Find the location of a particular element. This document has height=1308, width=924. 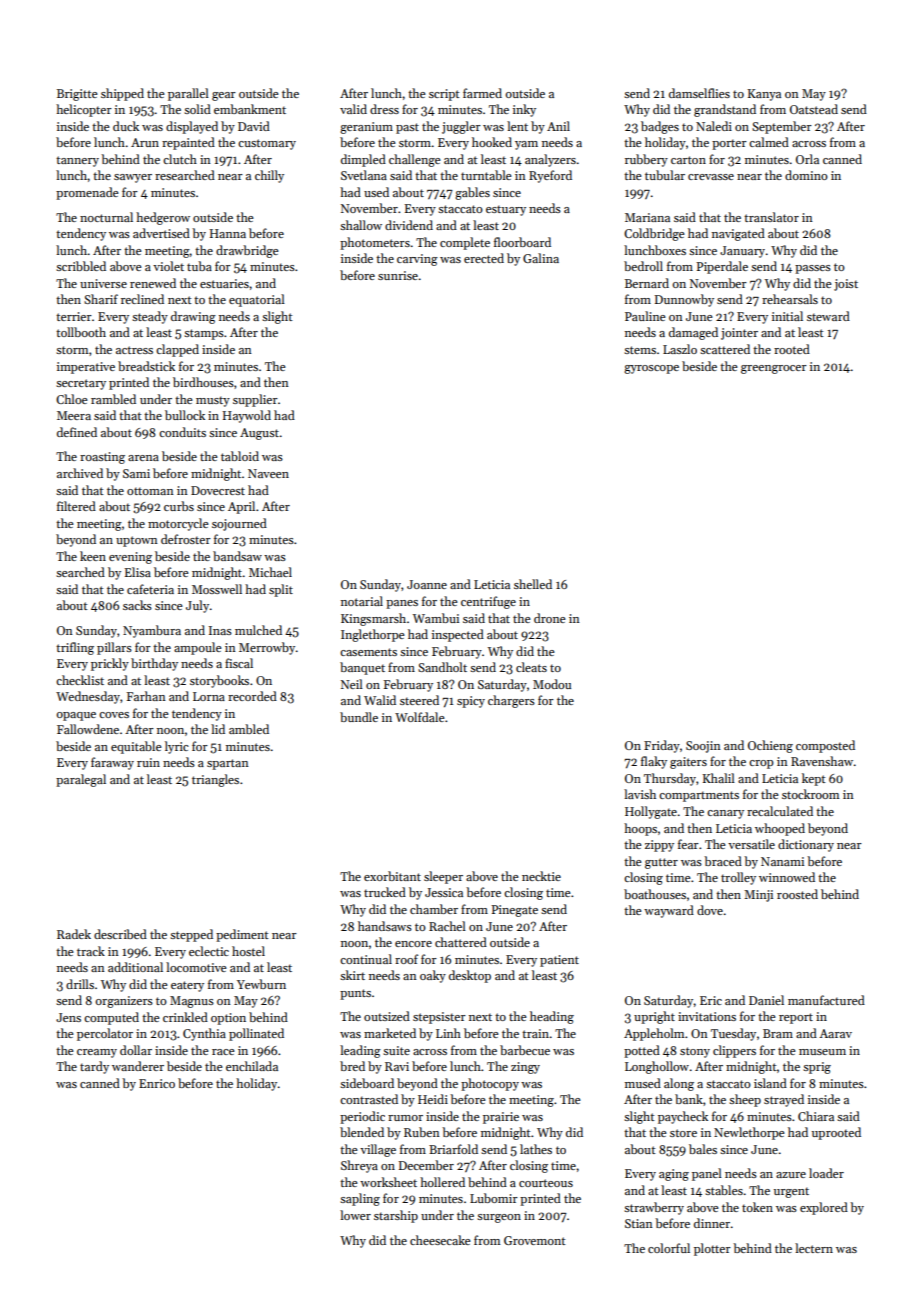

jointer is located at coordinates (739, 334).
